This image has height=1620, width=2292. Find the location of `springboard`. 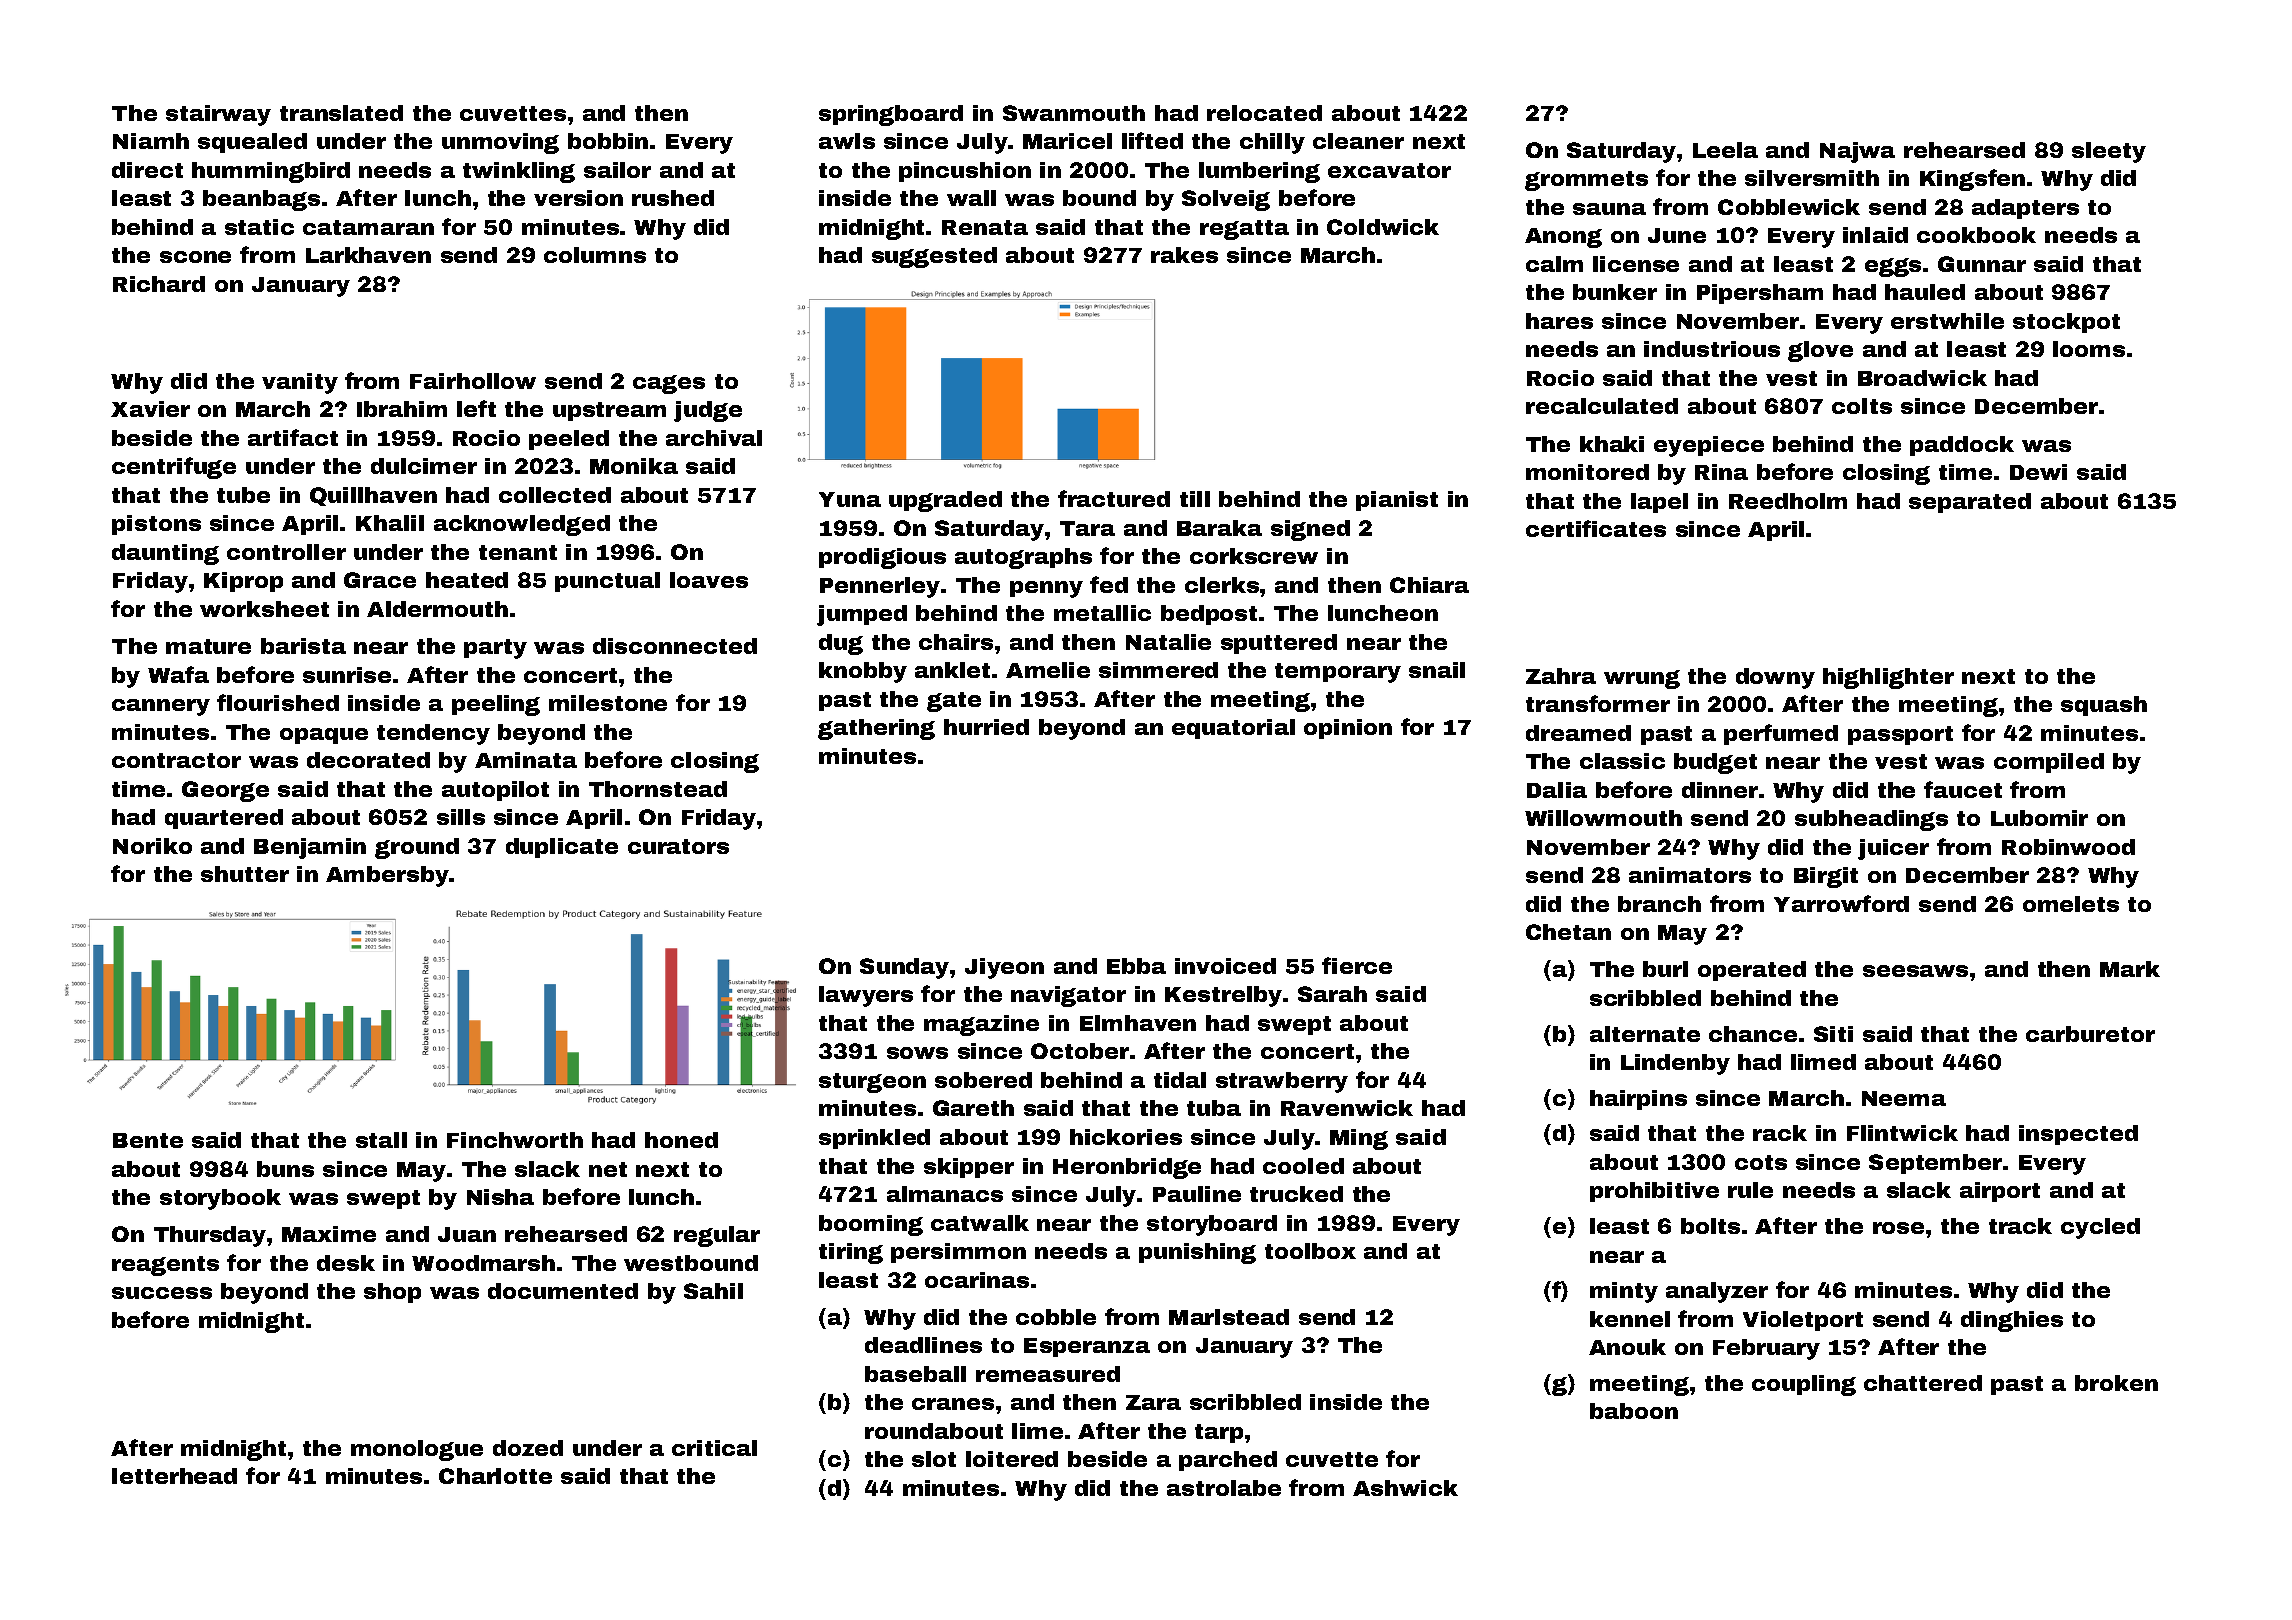

springboard is located at coordinates (891, 115).
